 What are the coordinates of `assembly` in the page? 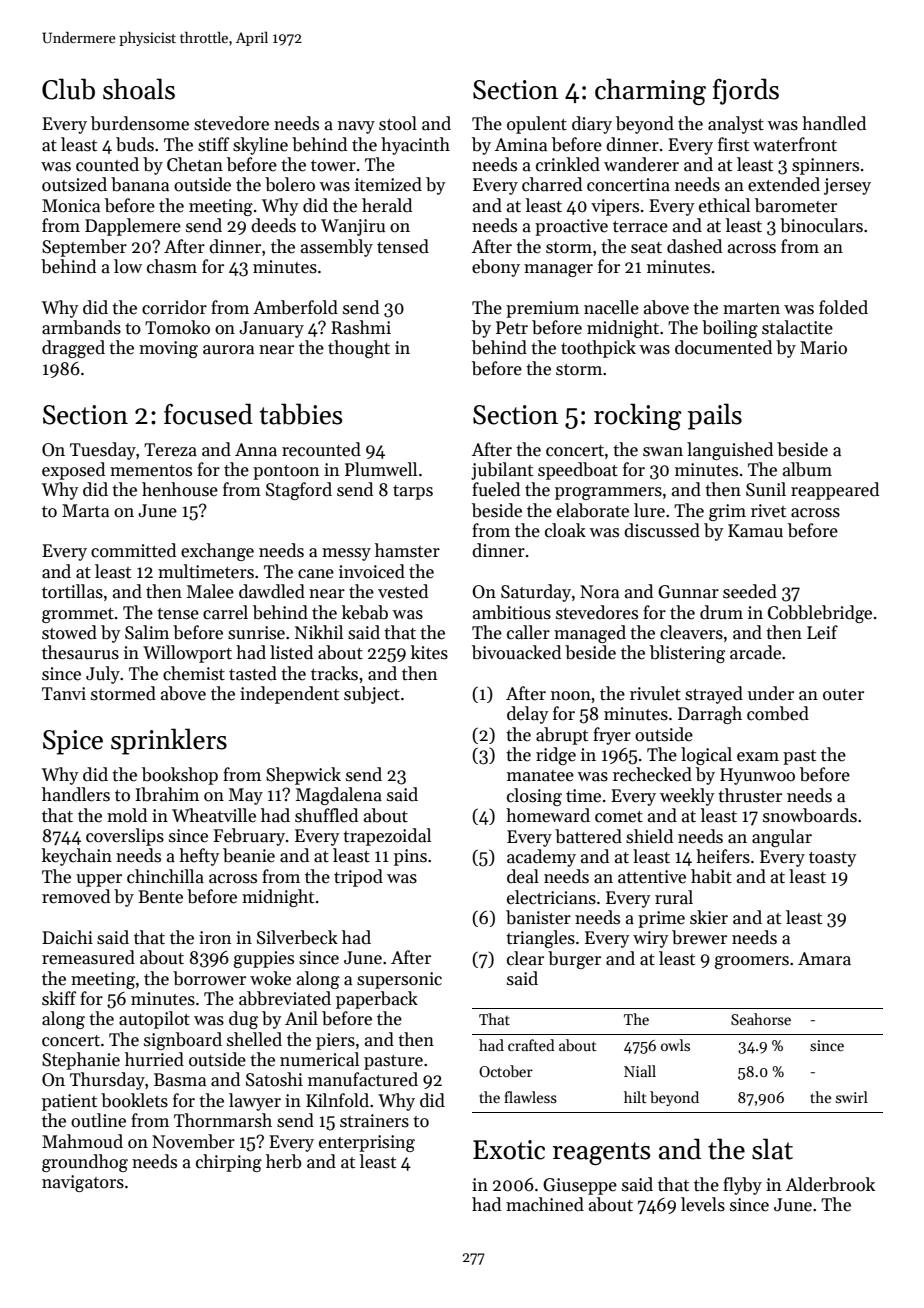 It's located at (337, 248).
